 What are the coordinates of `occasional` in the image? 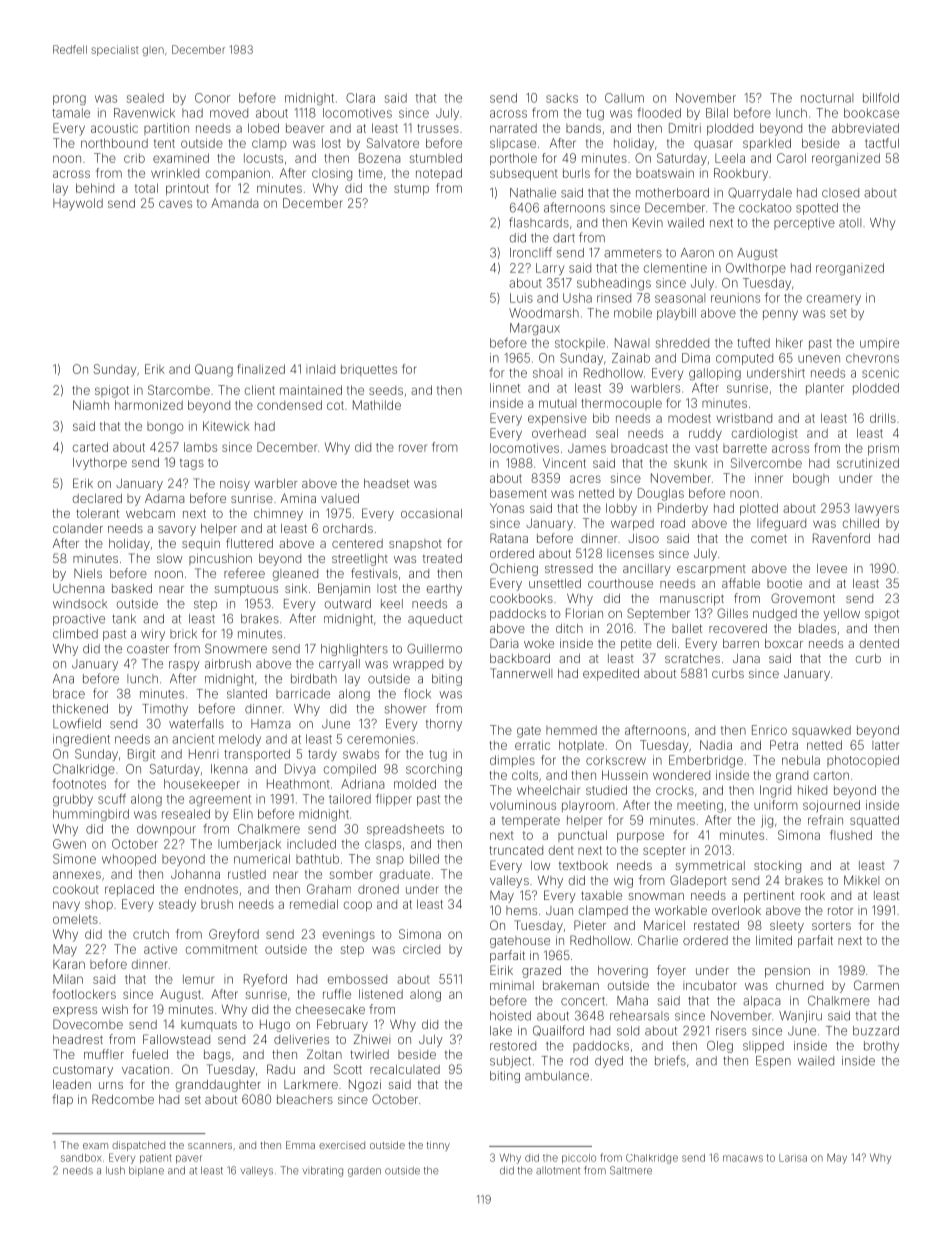 It's located at (431, 513).
